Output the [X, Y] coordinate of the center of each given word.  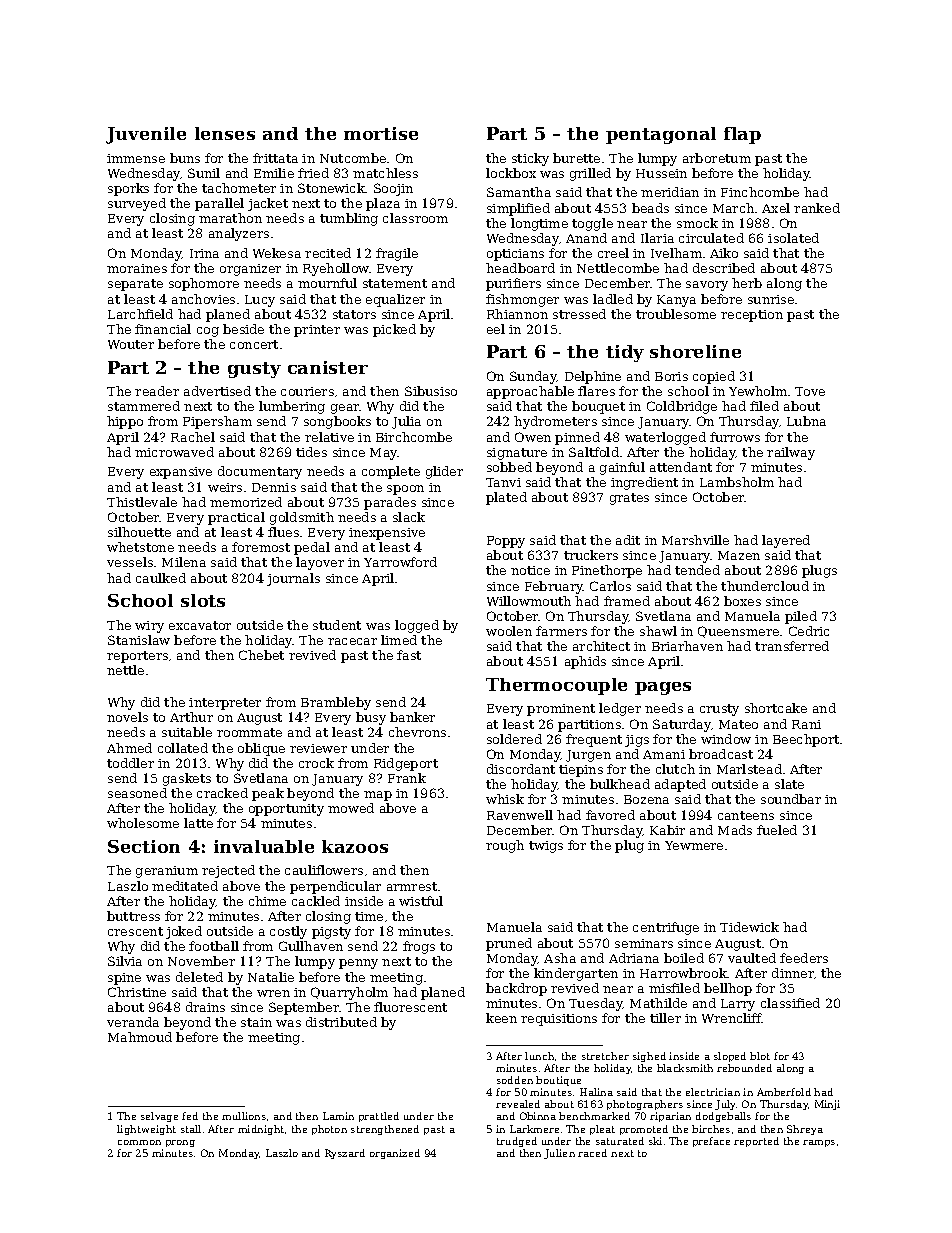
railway [791, 453]
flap [742, 135]
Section [144, 846]
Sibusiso [431, 391]
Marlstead [749, 769]
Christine [137, 992]
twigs [546, 847]
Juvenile [146, 135]
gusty [254, 370]
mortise [381, 133]
